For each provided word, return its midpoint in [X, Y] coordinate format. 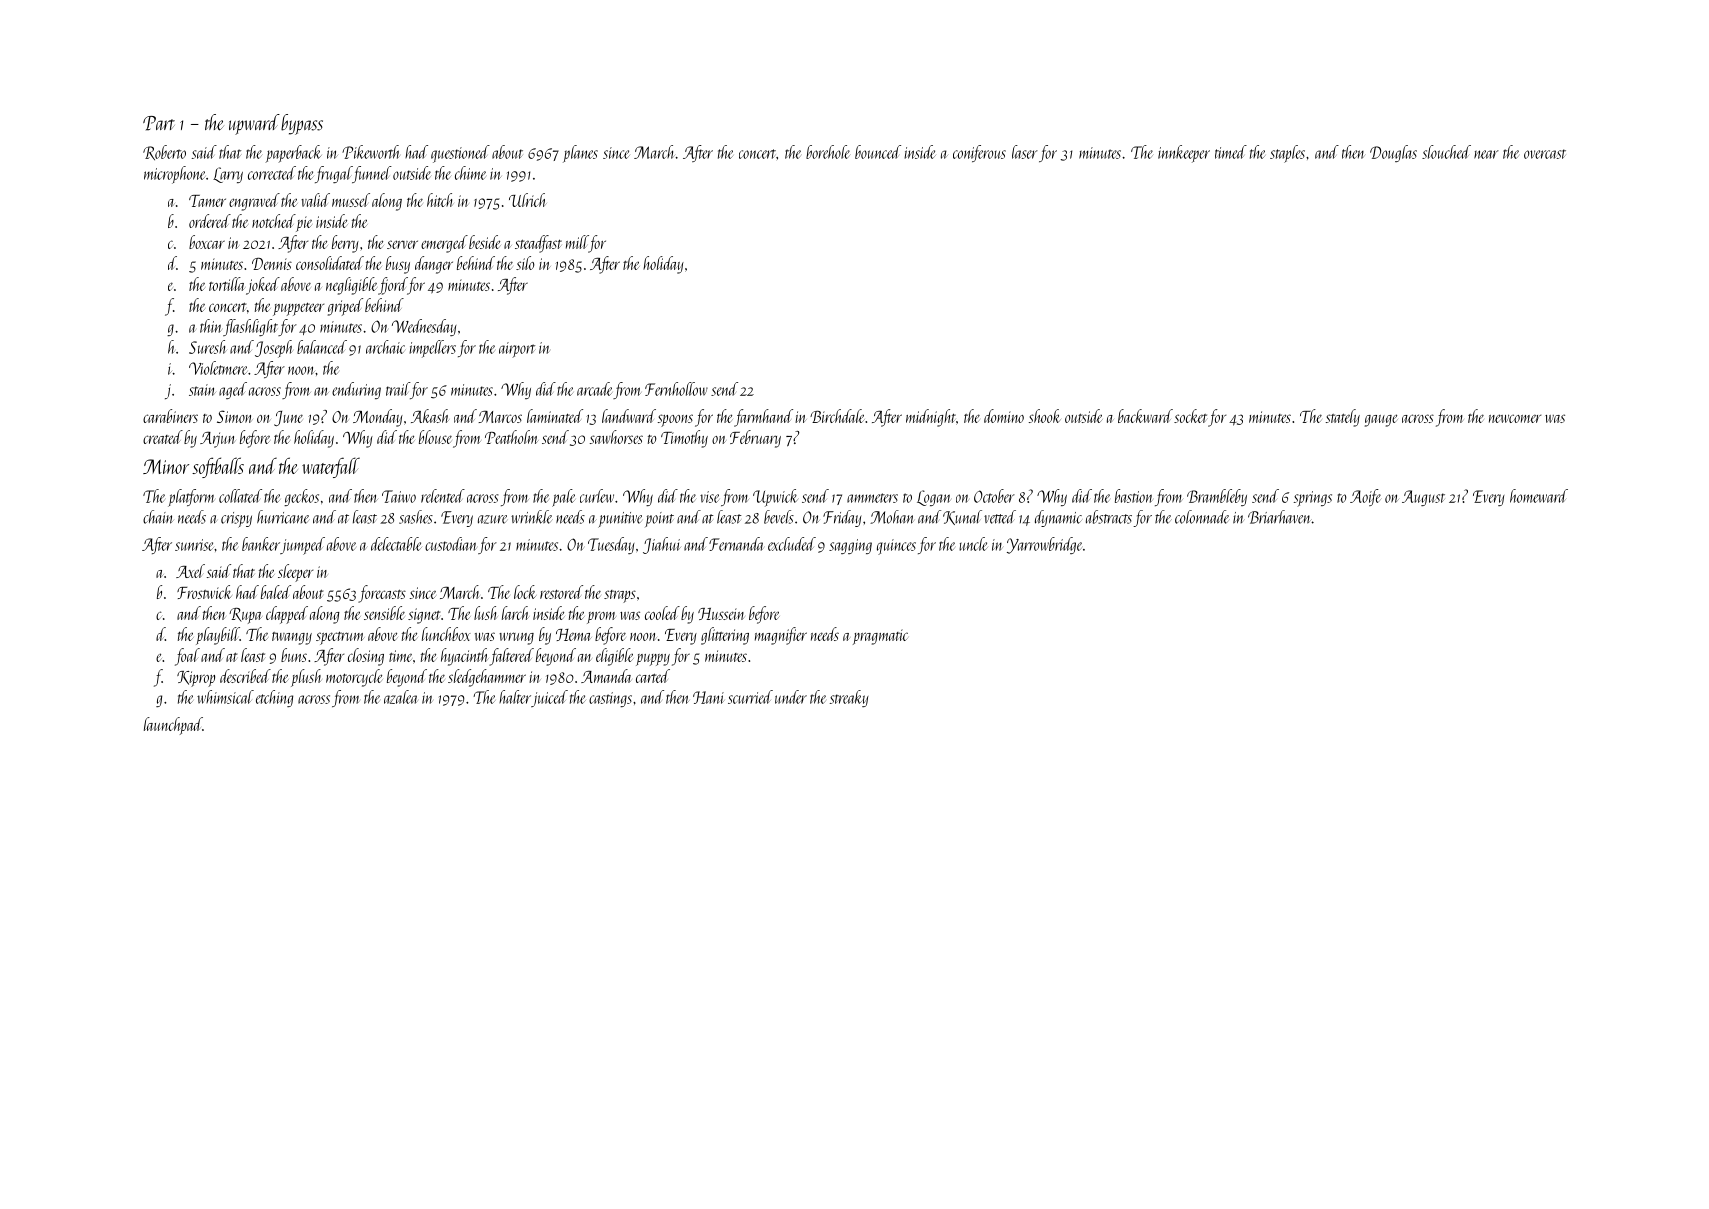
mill [577, 243]
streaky [849, 698]
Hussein [721, 614]
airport [517, 350]
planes [580, 154]
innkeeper [1184, 154]
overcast [1545, 154]
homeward [1539, 496]
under [791, 697]
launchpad [173, 726]
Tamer [207, 201]
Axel [190, 571]
